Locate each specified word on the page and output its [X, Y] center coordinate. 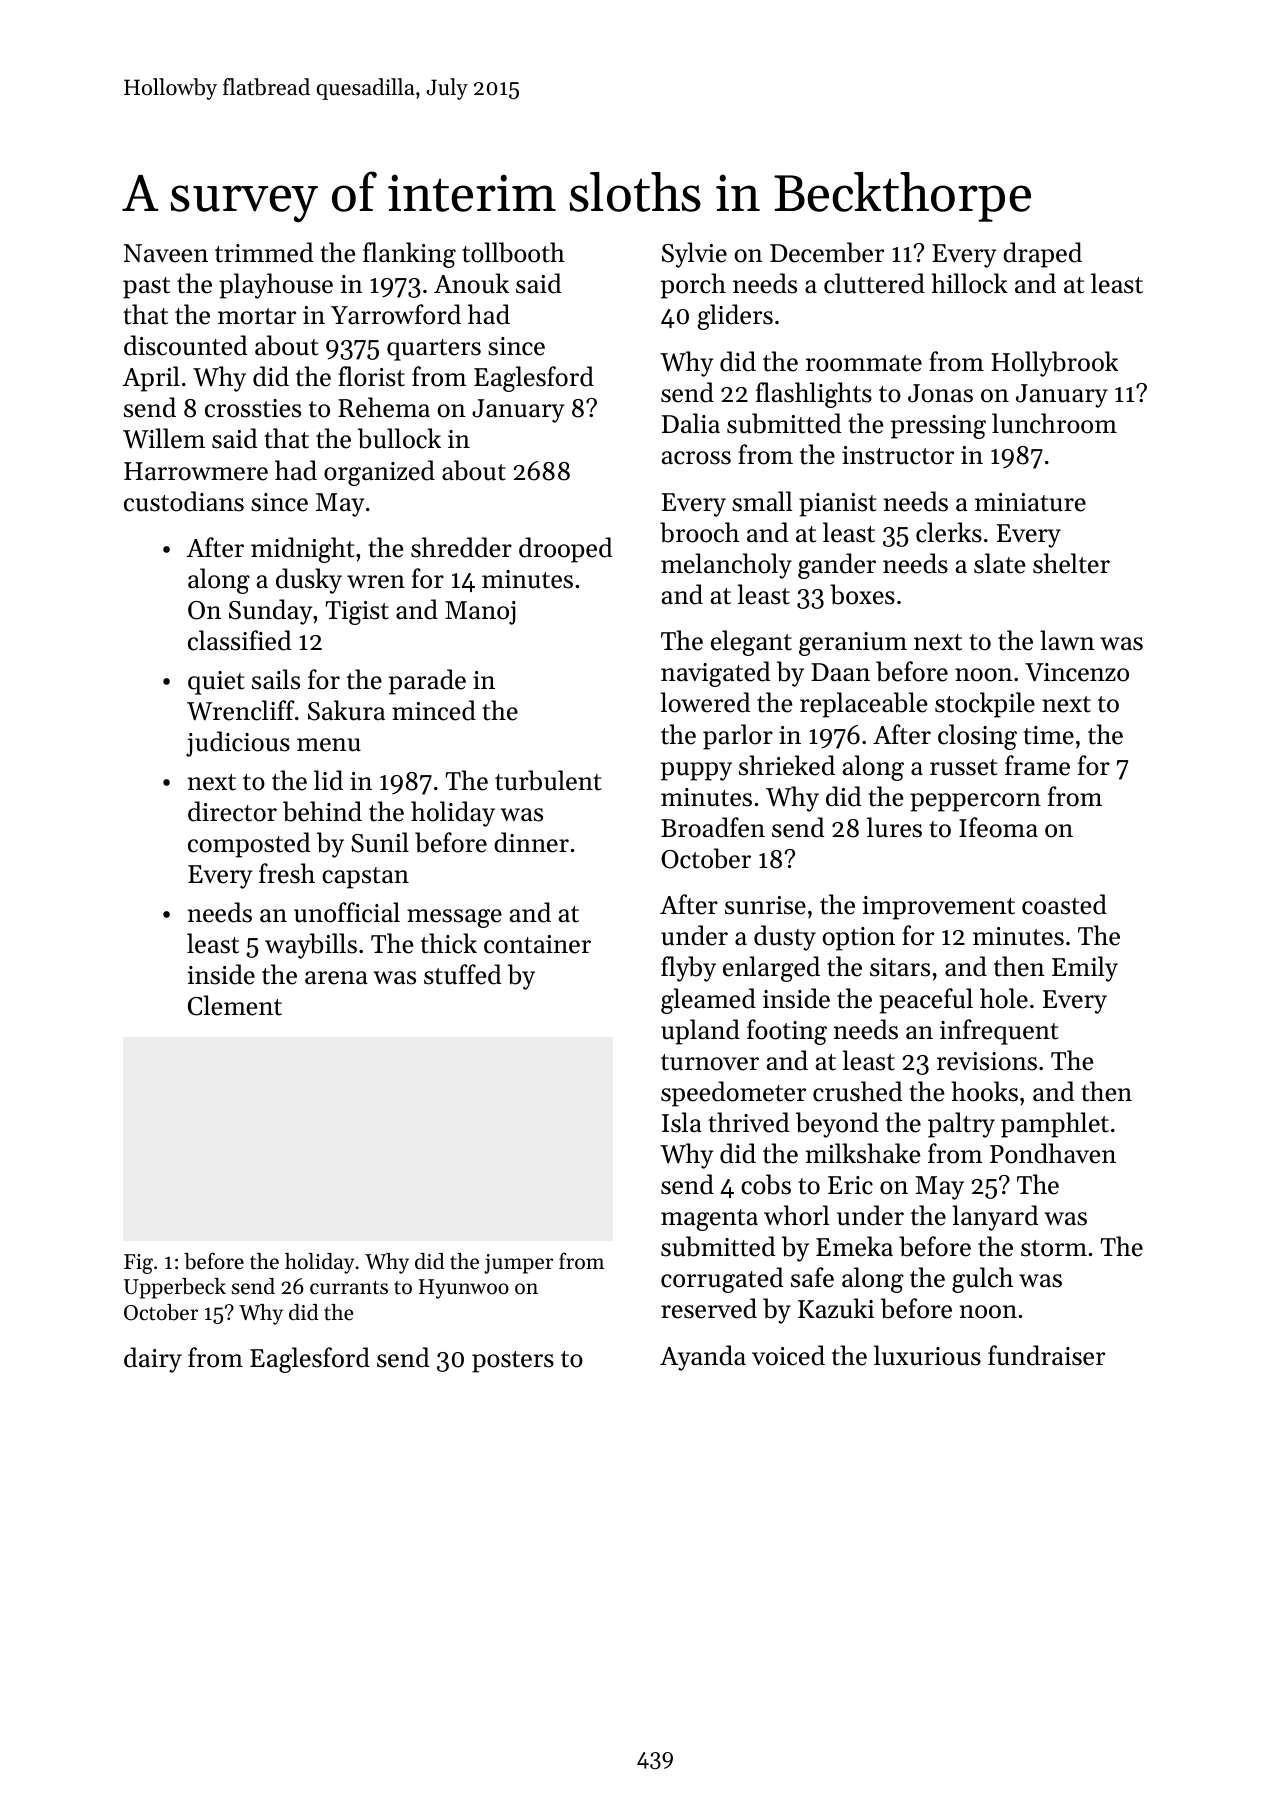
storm [1054, 1248]
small [762, 501]
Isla [682, 1122]
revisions [987, 1061]
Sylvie [694, 255]
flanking [409, 255]
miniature [1030, 502]
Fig [138, 1264]
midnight [303, 550]
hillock [969, 283]
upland [700, 1032]
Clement [235, 1005]
